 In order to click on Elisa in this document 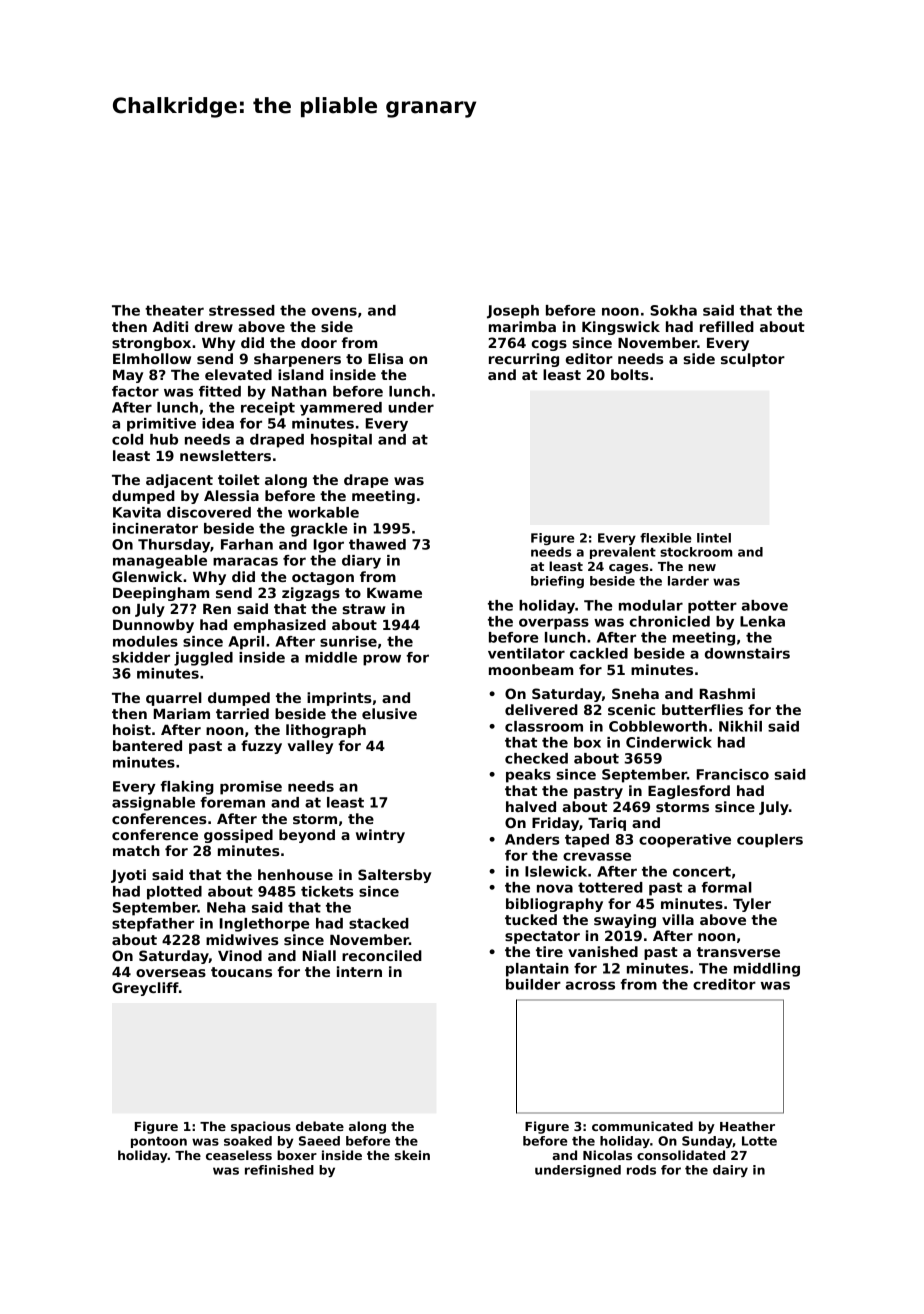, I will do `click(385, 358)`.
